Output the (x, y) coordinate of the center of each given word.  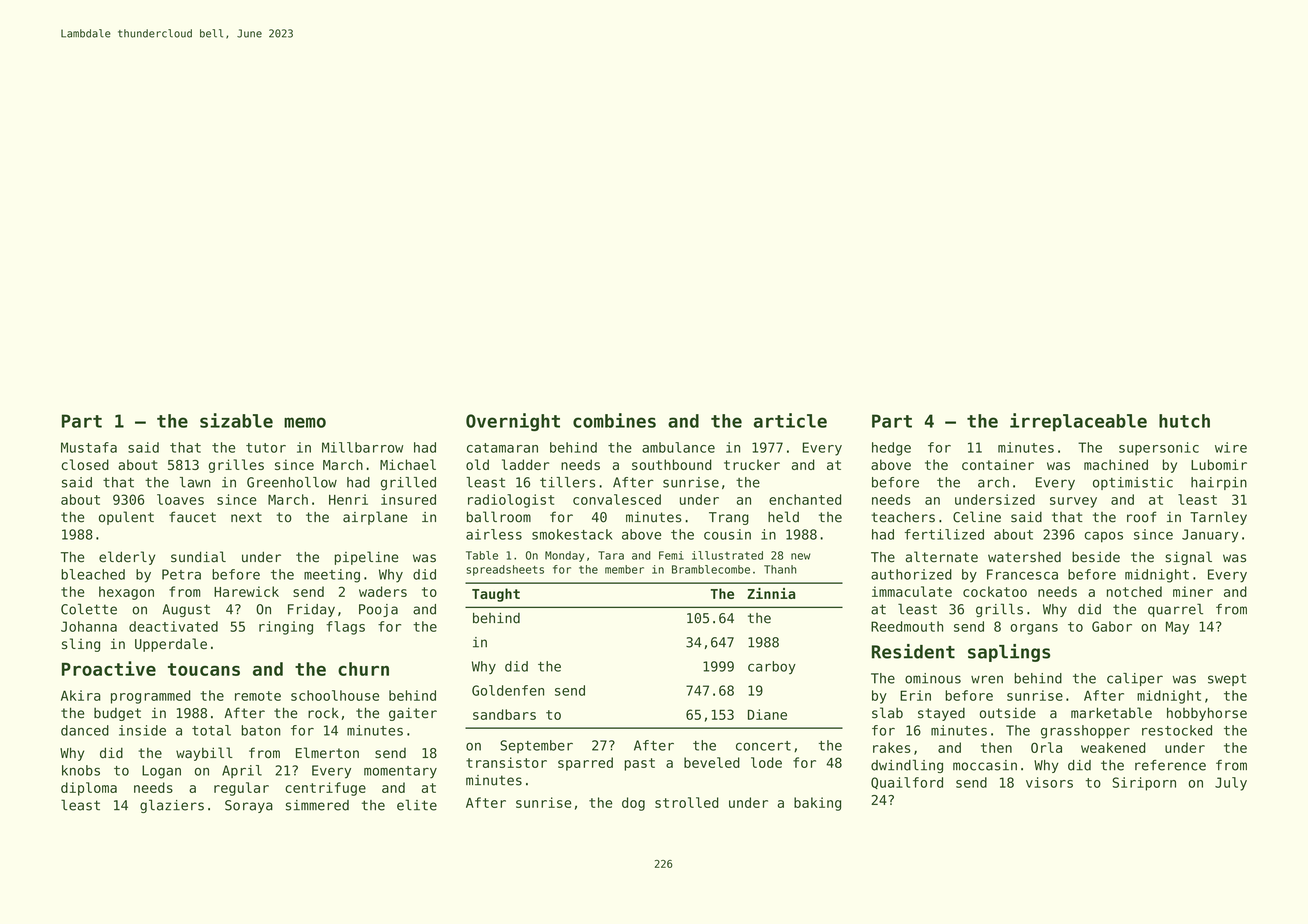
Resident (913, 651)
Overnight (513, 422)
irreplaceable (1078, 422)
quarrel (1175, 610)
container (998, 464)
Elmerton (327, 753)
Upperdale (171, 645)
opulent (126, 518)
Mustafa (89, 447)
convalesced (617, 499)
